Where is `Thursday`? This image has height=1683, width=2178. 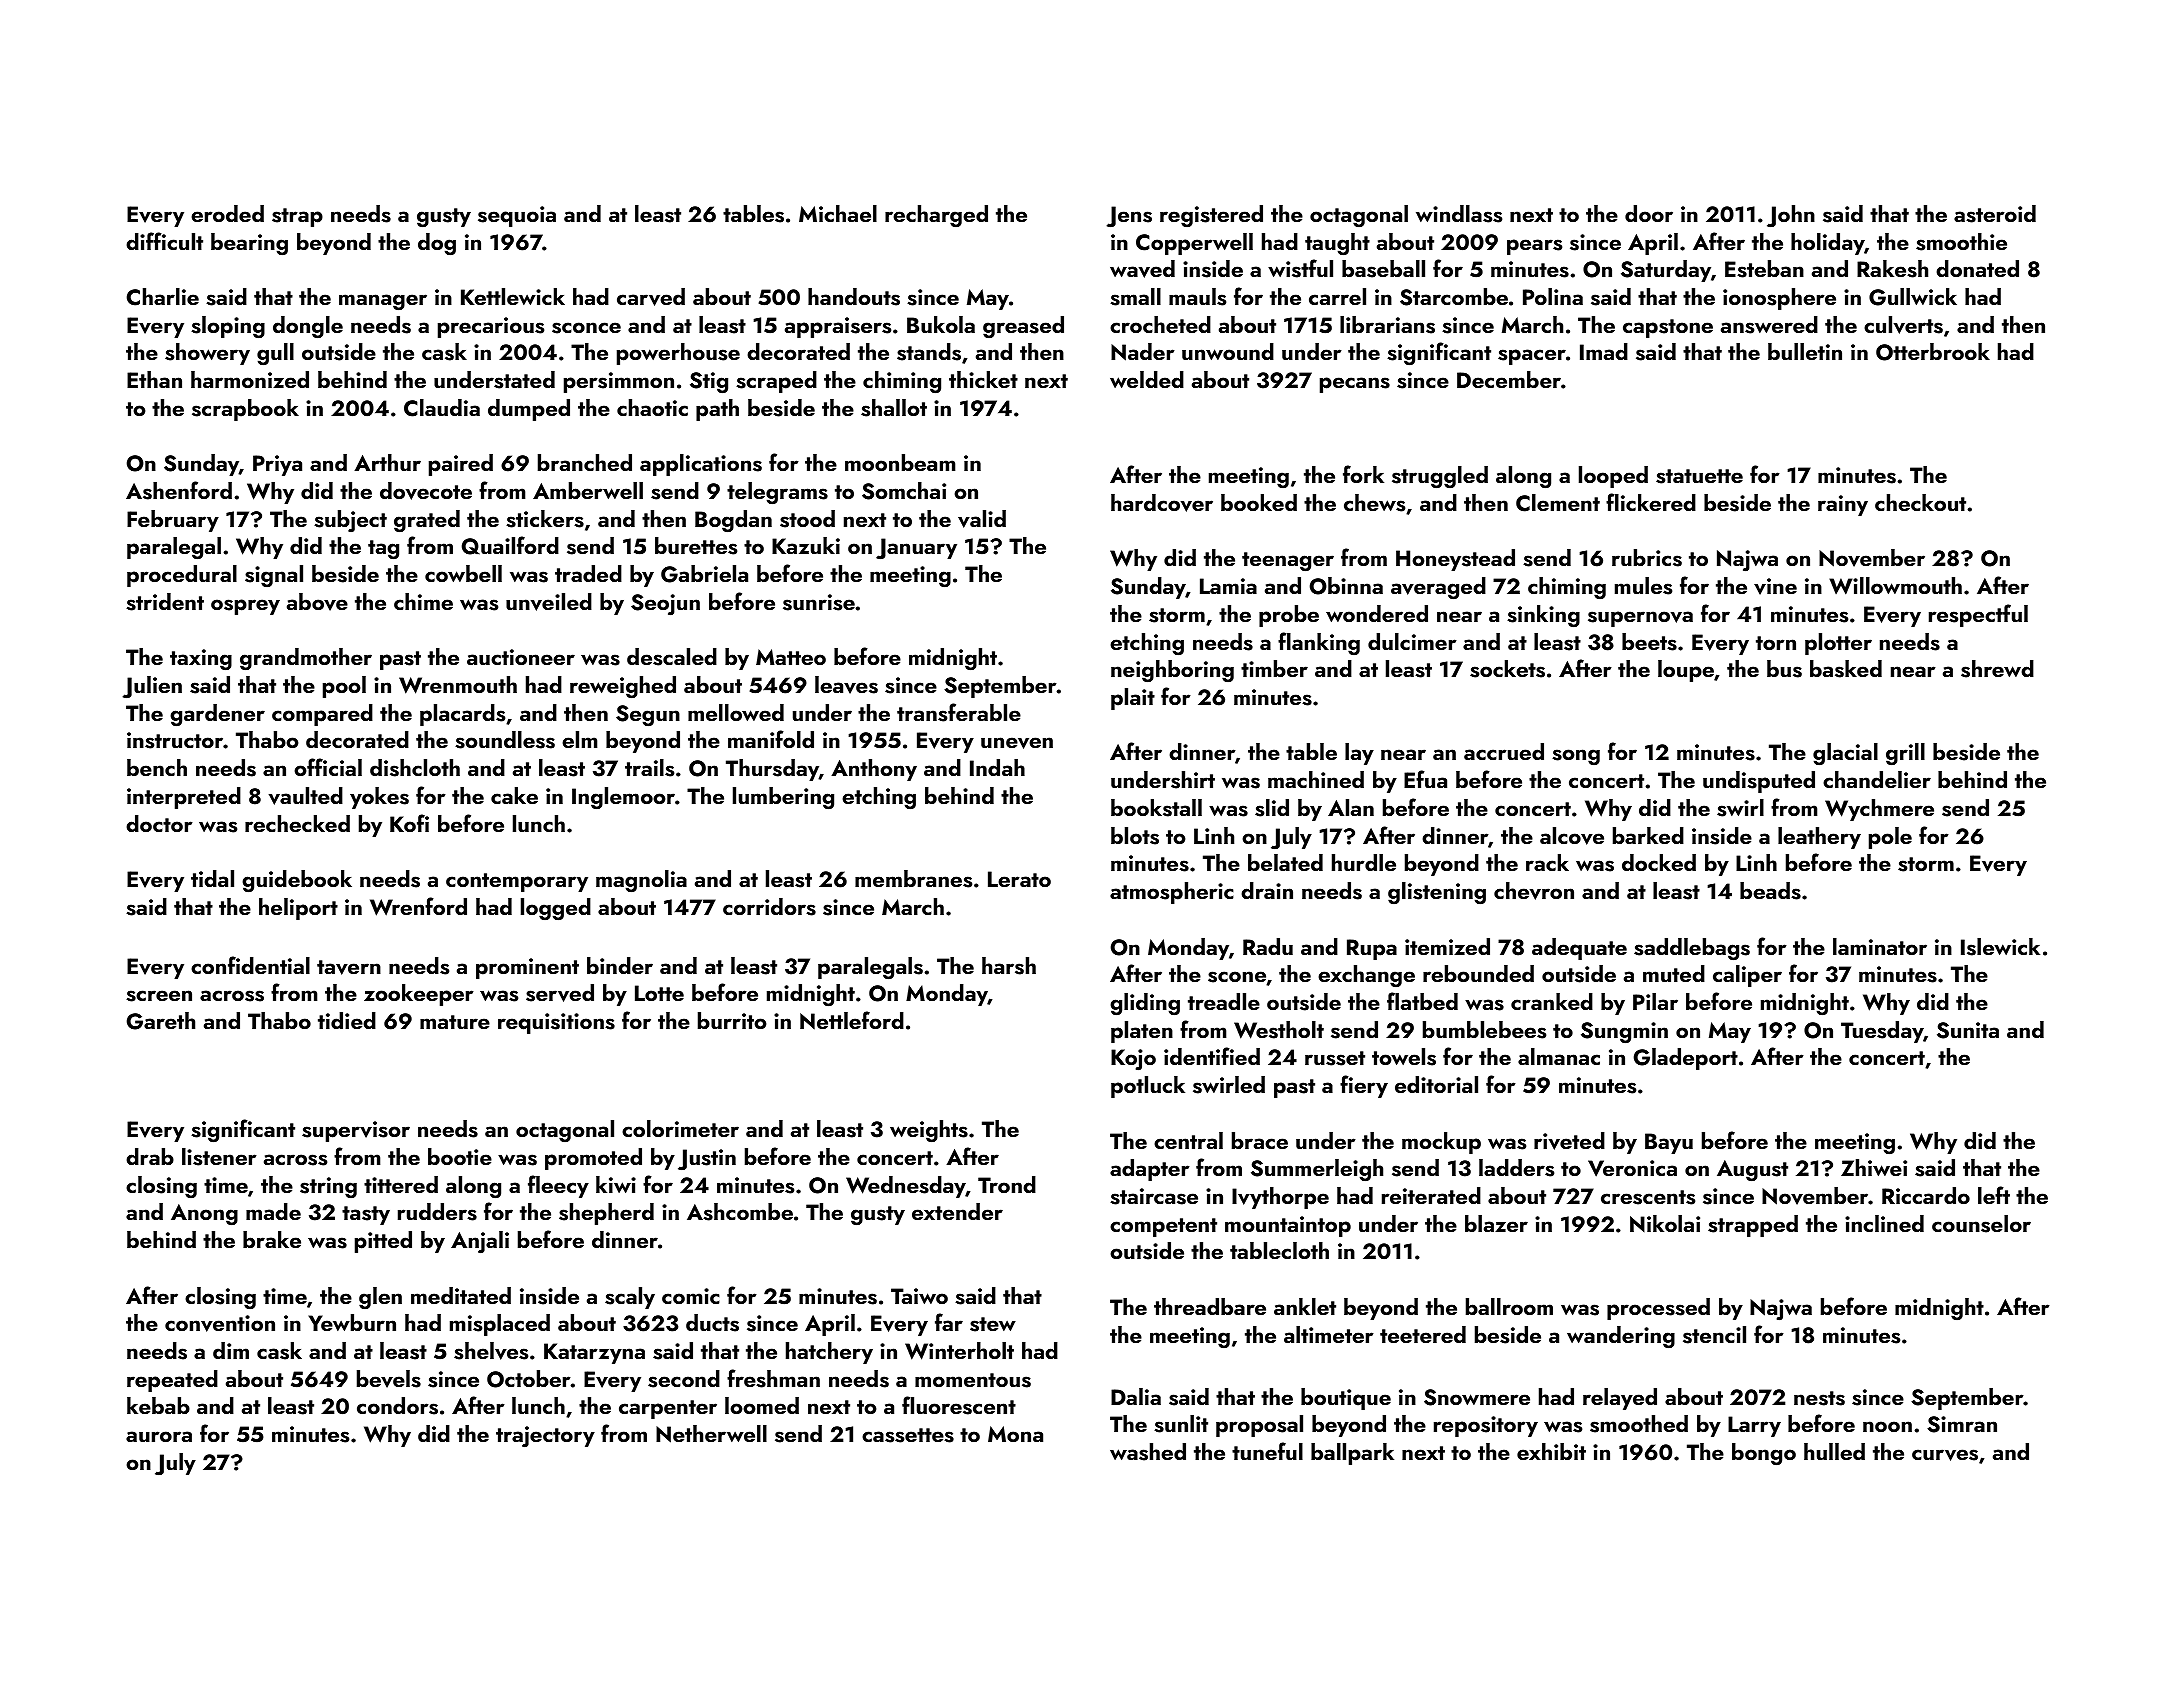 Thursday is located at coordinates (772, 770).
